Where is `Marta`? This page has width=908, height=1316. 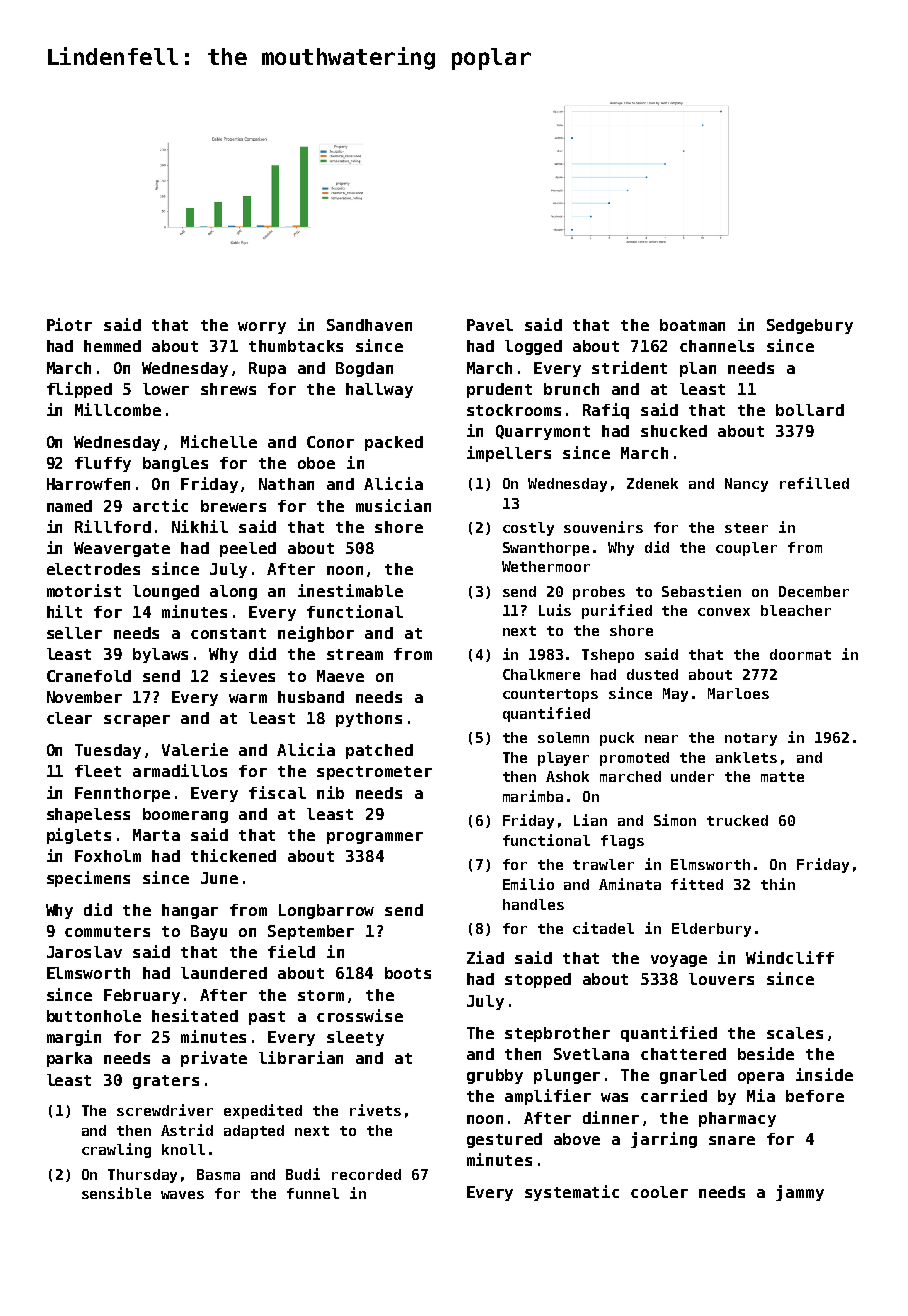 Marta is located at coordinates (156, 835).
